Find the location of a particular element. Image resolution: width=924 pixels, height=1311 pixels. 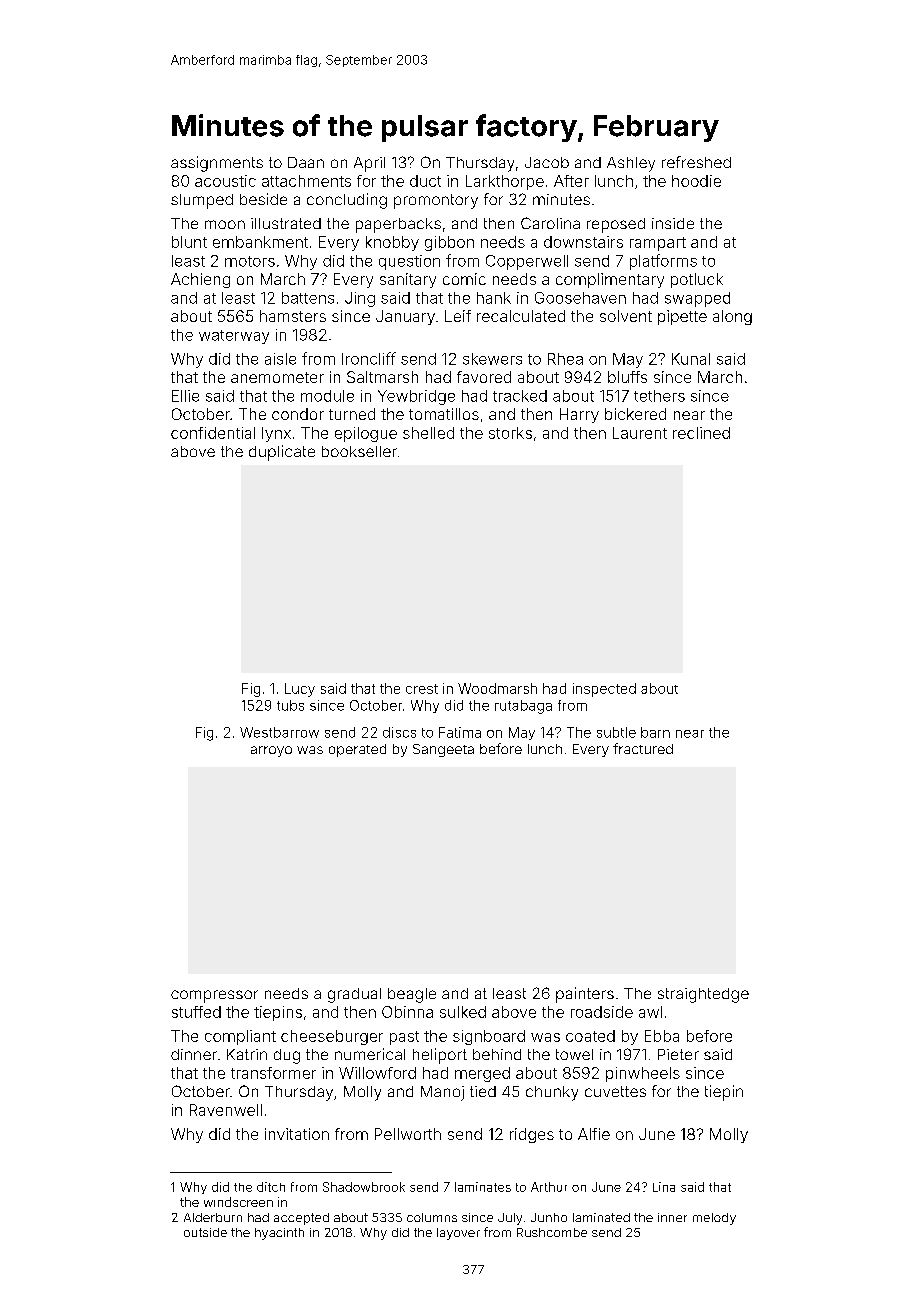

Goosehaven is located at coordinates (580, 298).
